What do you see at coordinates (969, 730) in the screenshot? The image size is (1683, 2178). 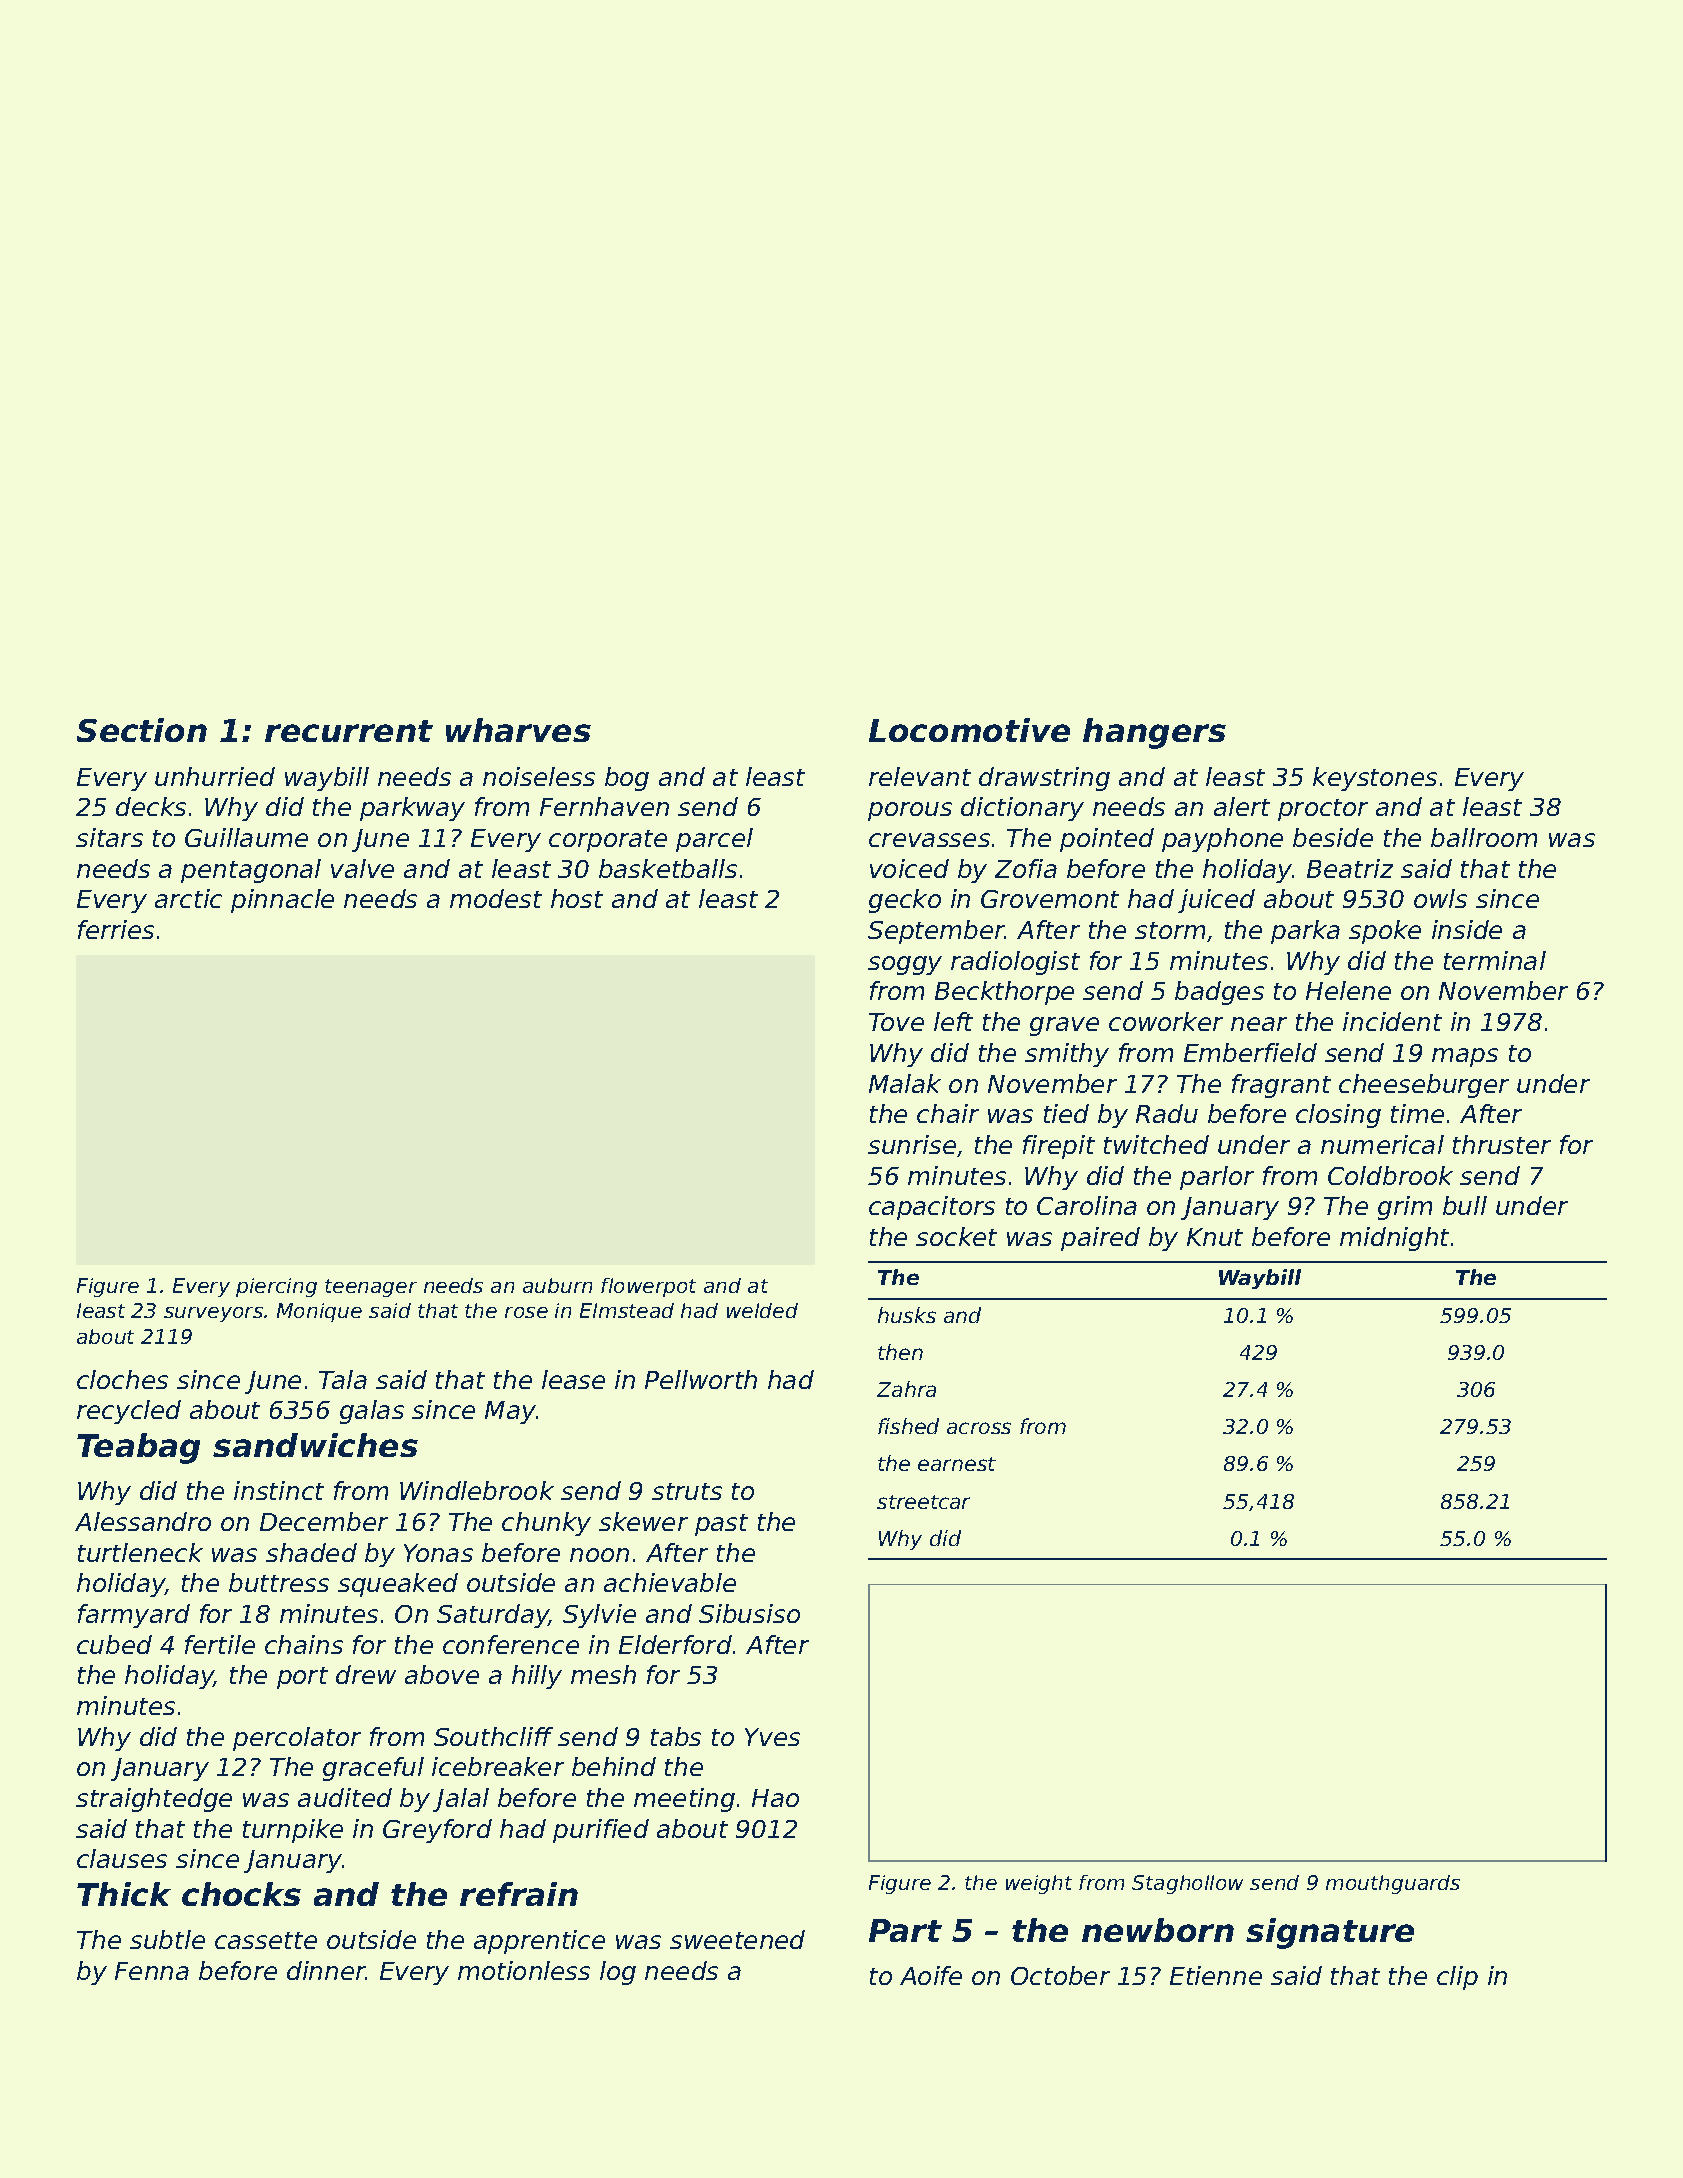 I see `Locomotive` at bounding box center [969, 730].
